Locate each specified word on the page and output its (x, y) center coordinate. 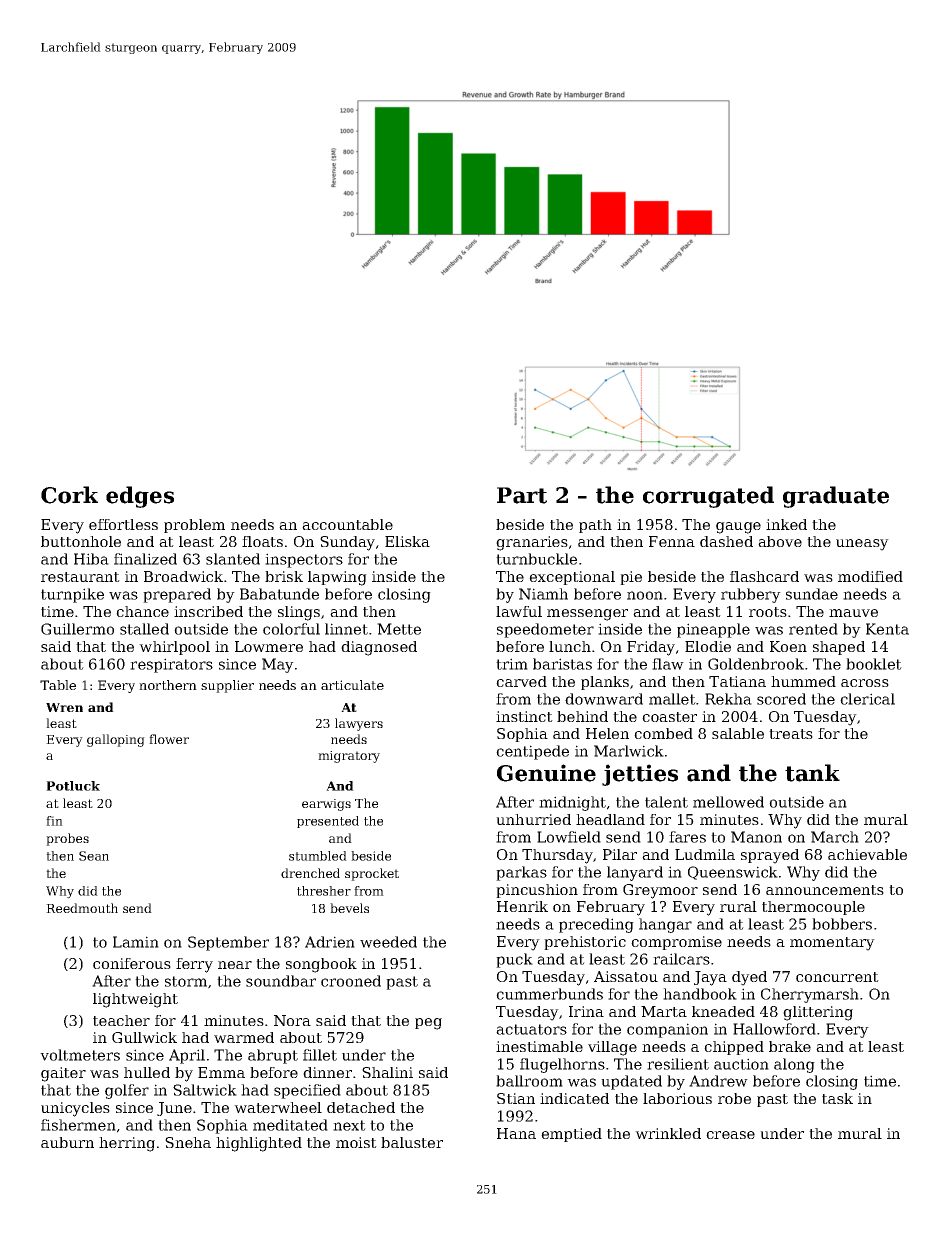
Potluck (73, 786)
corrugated (708, 497)
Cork (69, 495)
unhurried (533, 819)
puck (514, 960)
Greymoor (660, 891)
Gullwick (144, 1037)
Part (522, 495)
